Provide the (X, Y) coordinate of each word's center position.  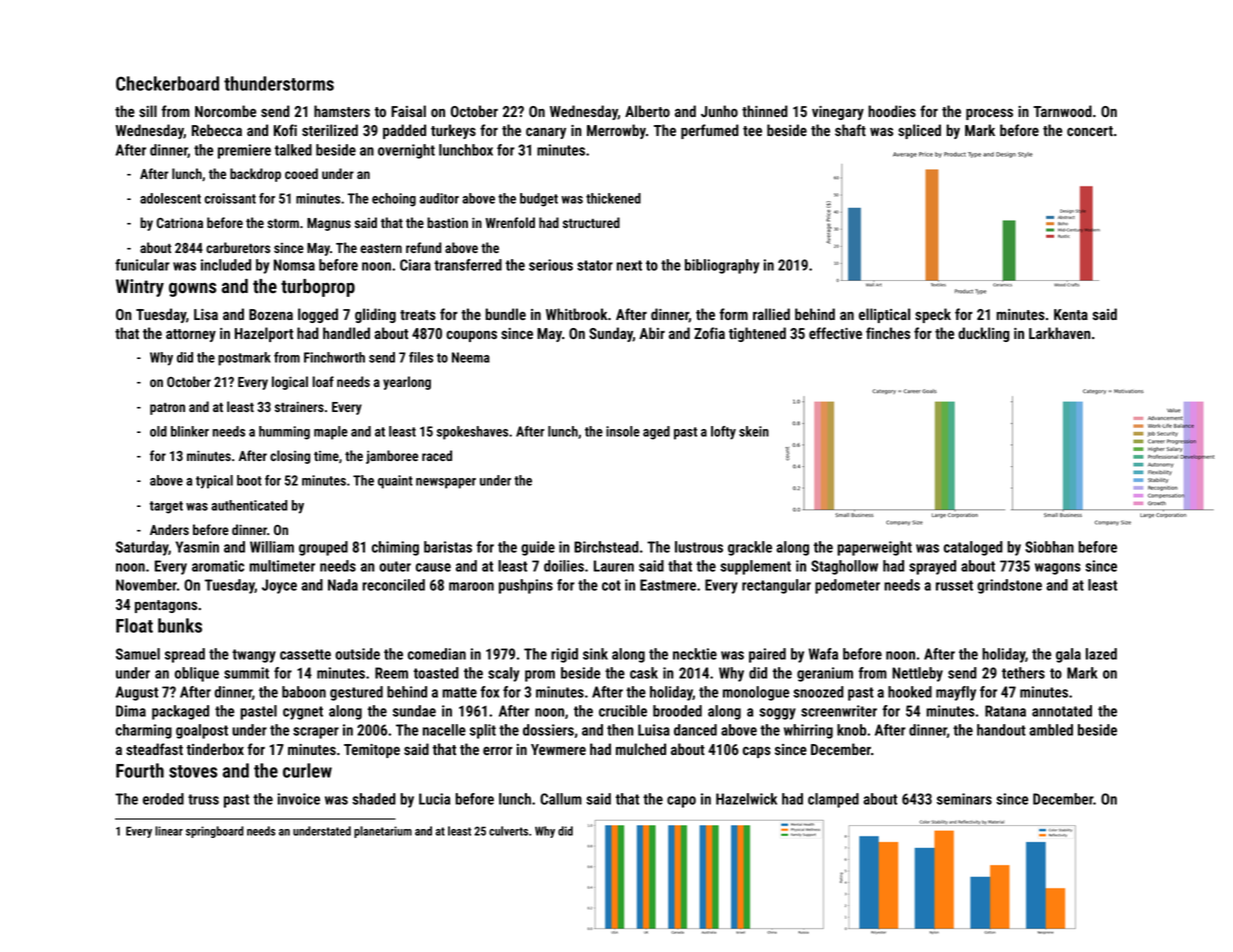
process (989, 114)
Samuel (138, 654)
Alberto (647, 111)
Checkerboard (167, 83)
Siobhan (1049, 547)
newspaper (446, 483)
